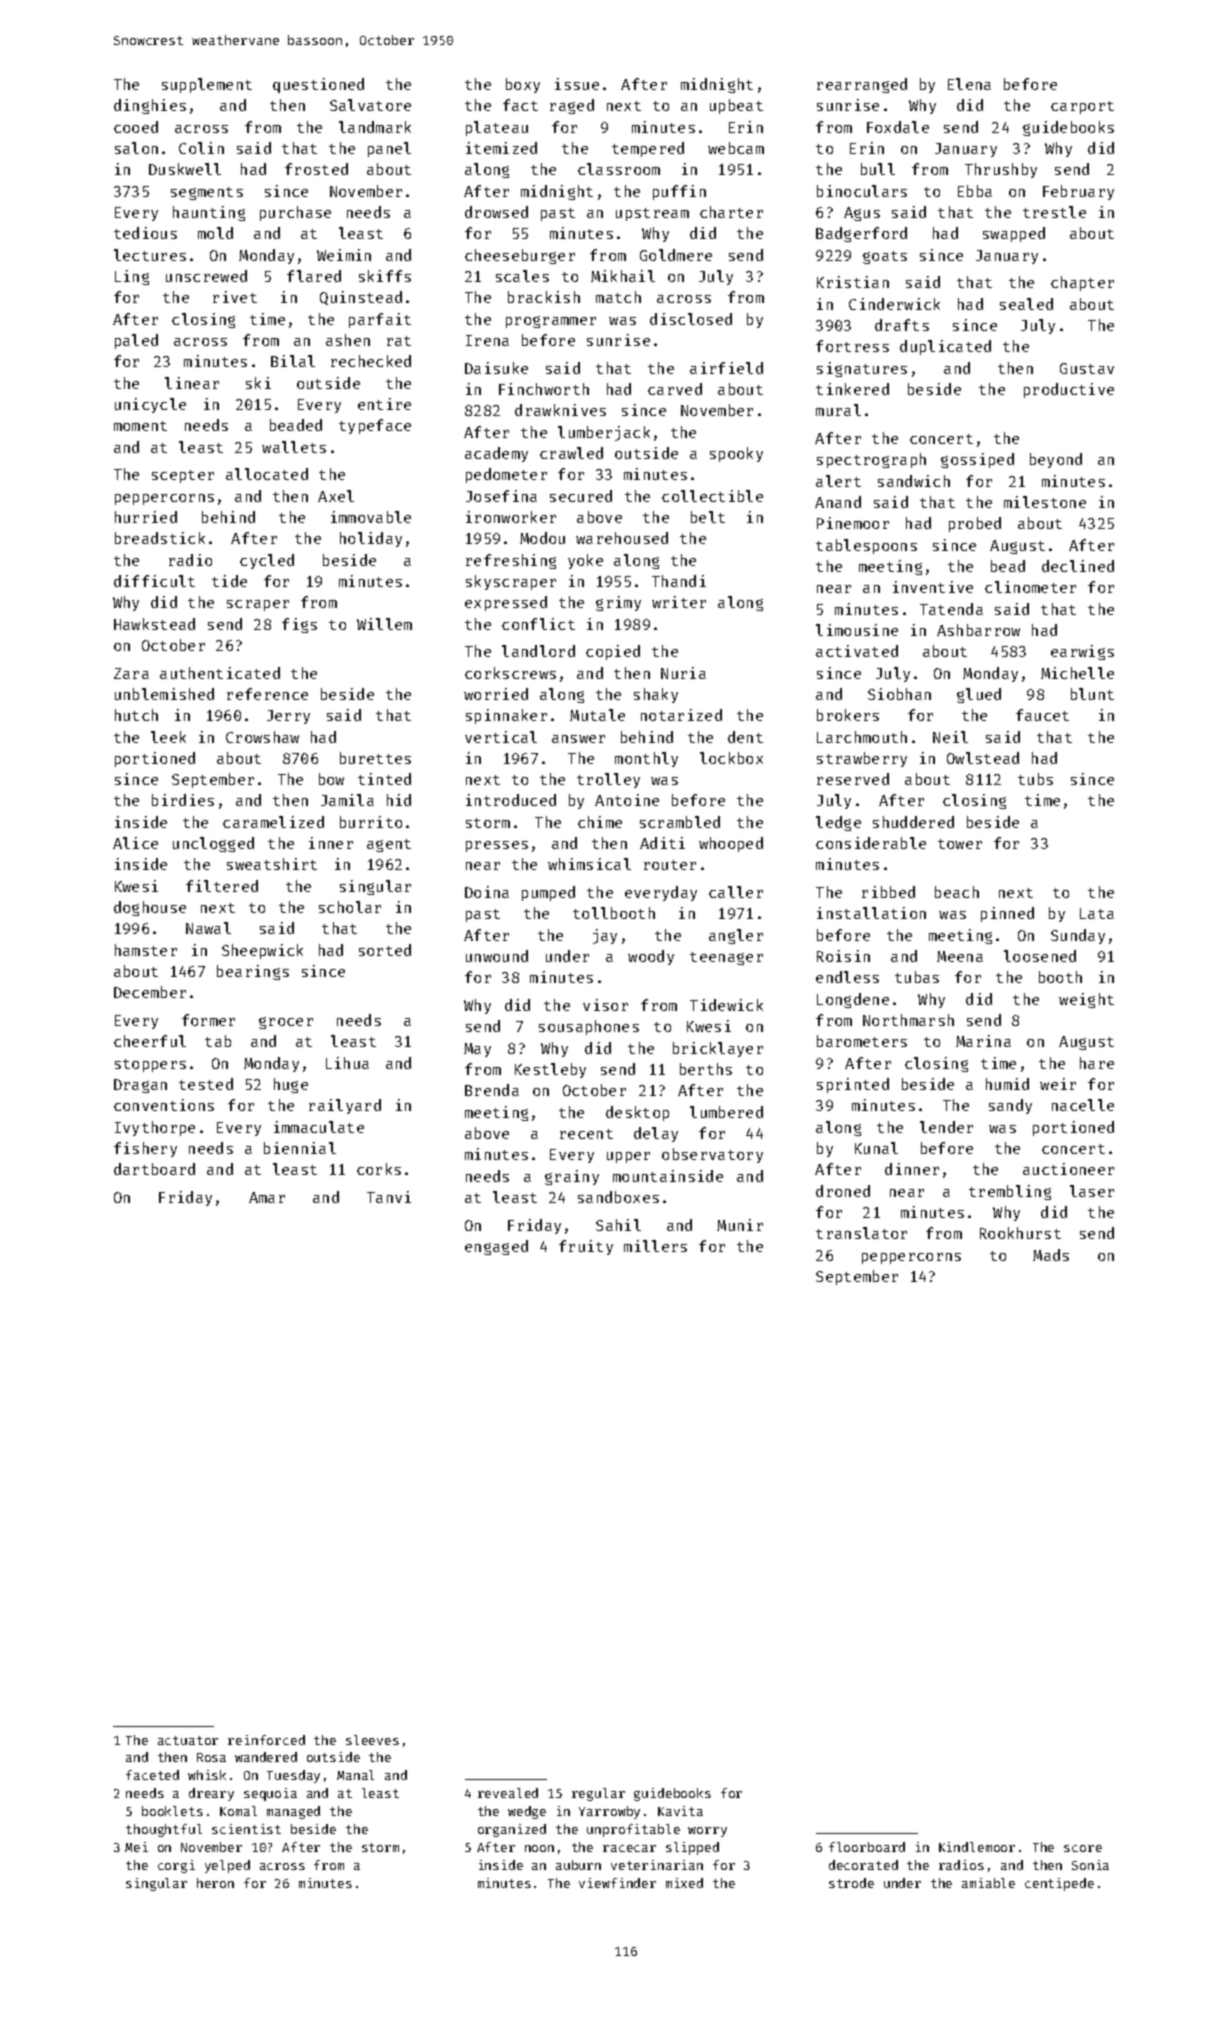 This screenshot has width=1229, height=2024. What do you see at coordinates (945, 347) in the screenshot?
I see `duplicated` at bounding box center [945, 347].
